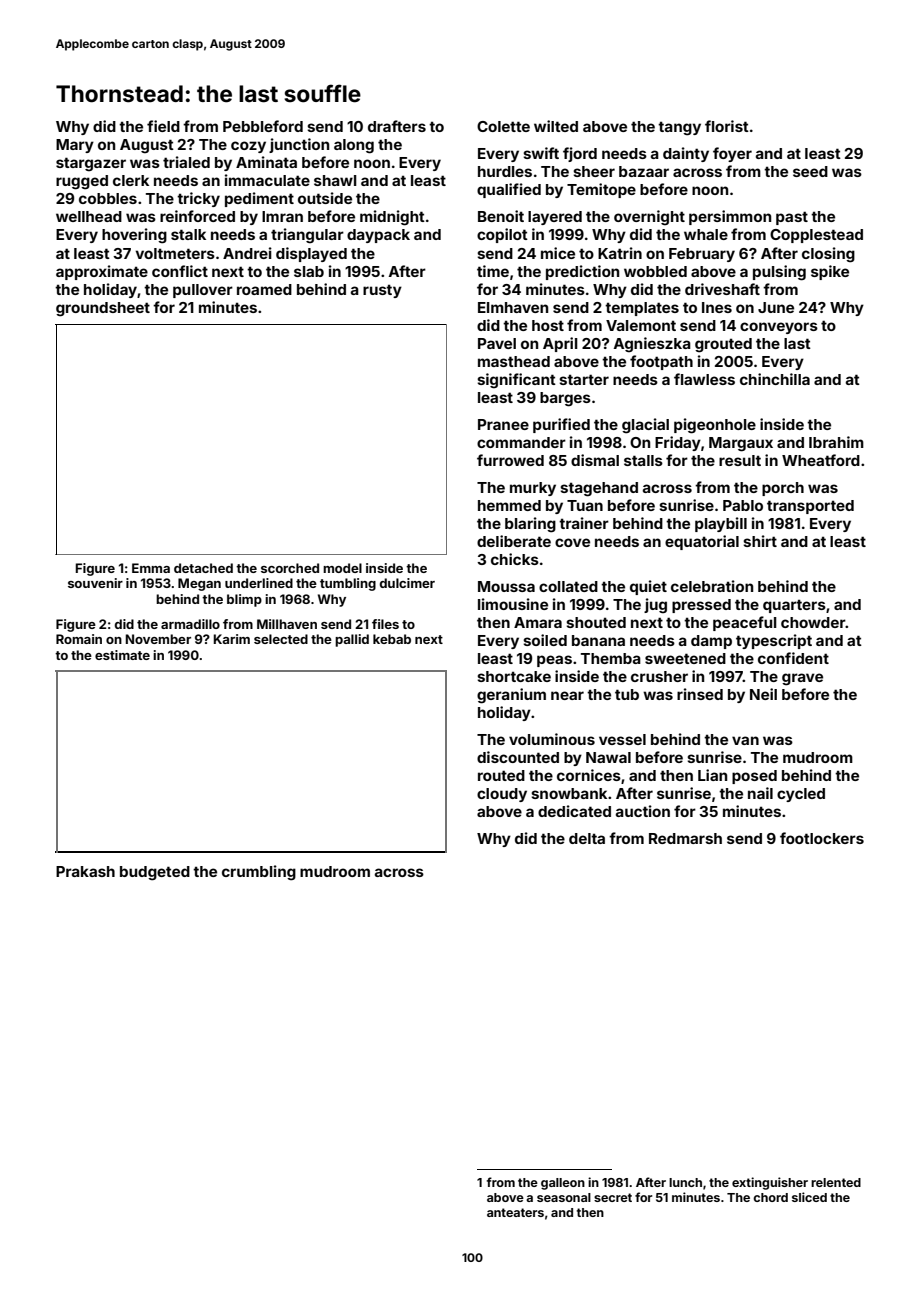 The image size is (924, 1308). What do you see at coordinates (770, 1183) in the document?
I see `extinguisher` at bounding box center [770, 1183].
